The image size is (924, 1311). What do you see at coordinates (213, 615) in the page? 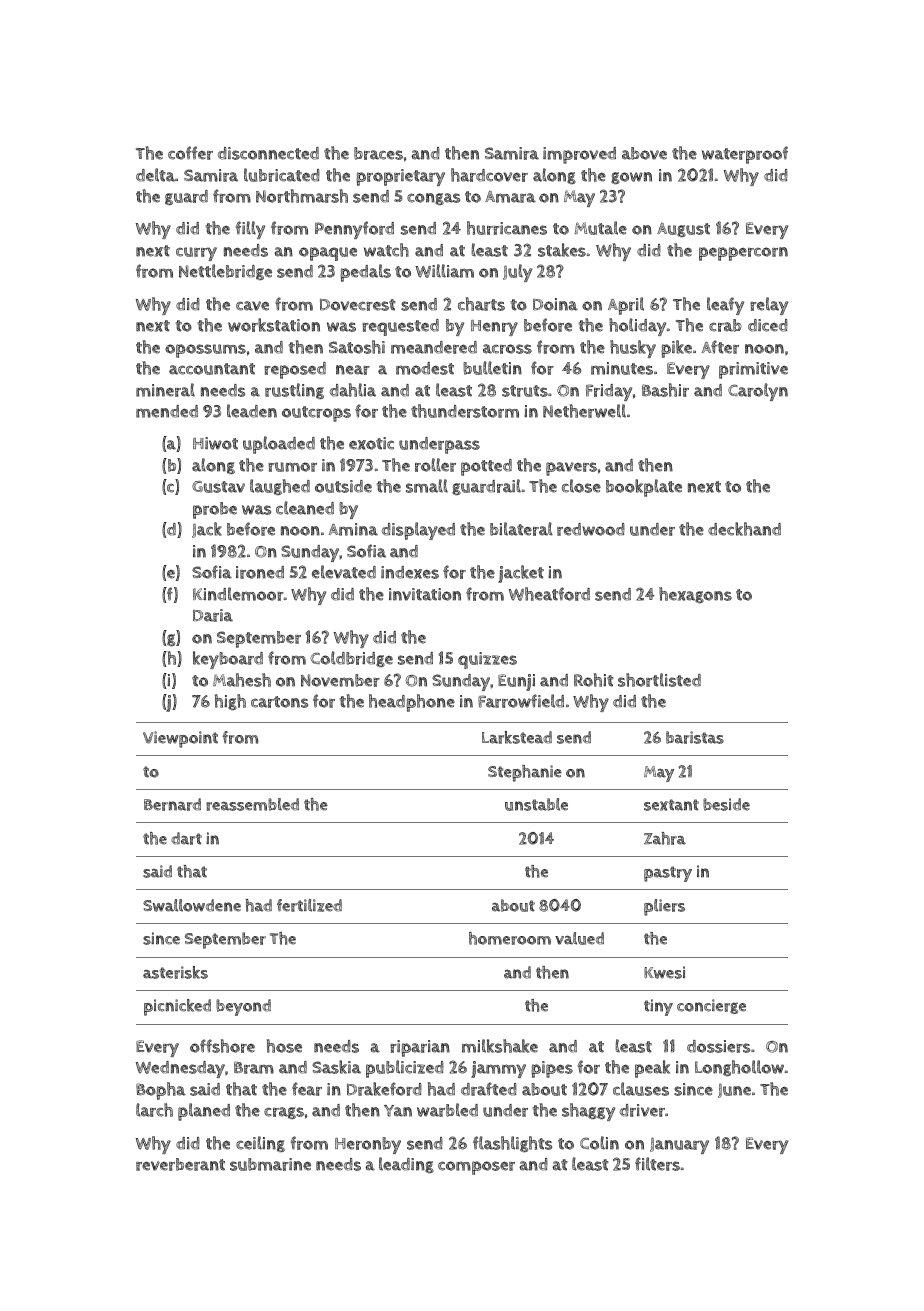
I see `Daria` at bounding box center [213, 615].
